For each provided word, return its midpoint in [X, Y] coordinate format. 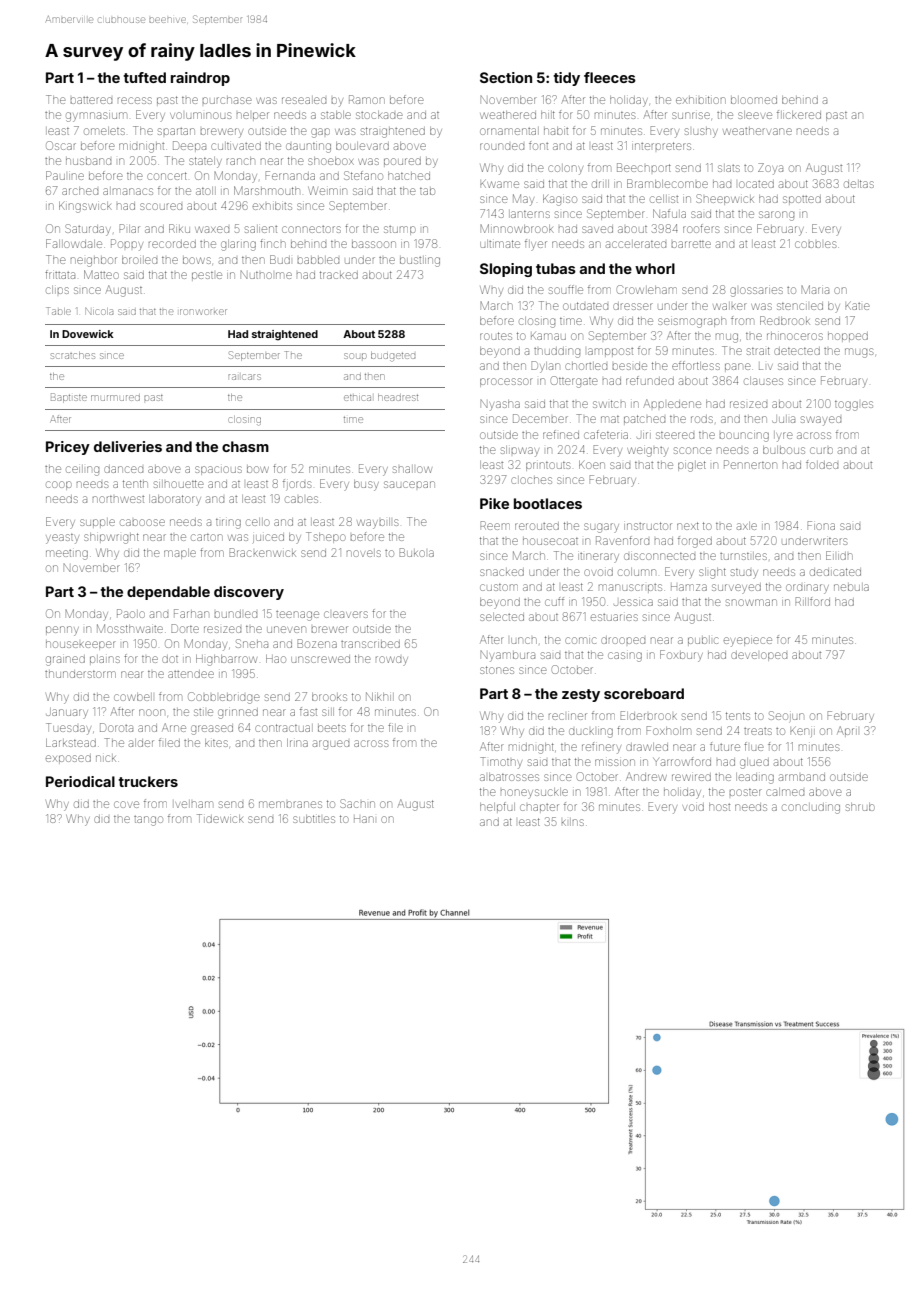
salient [261, 229]
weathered [508, 115]
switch [609, 404]
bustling [420, 262]
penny [62, 631]
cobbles [815, 244]
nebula [851, 587]
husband [88, 161]
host [719, 807]
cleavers [346, 614]
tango [148, 821]
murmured [115, 398]
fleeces [610, 77]
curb [821, 450]
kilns [573, 822]
